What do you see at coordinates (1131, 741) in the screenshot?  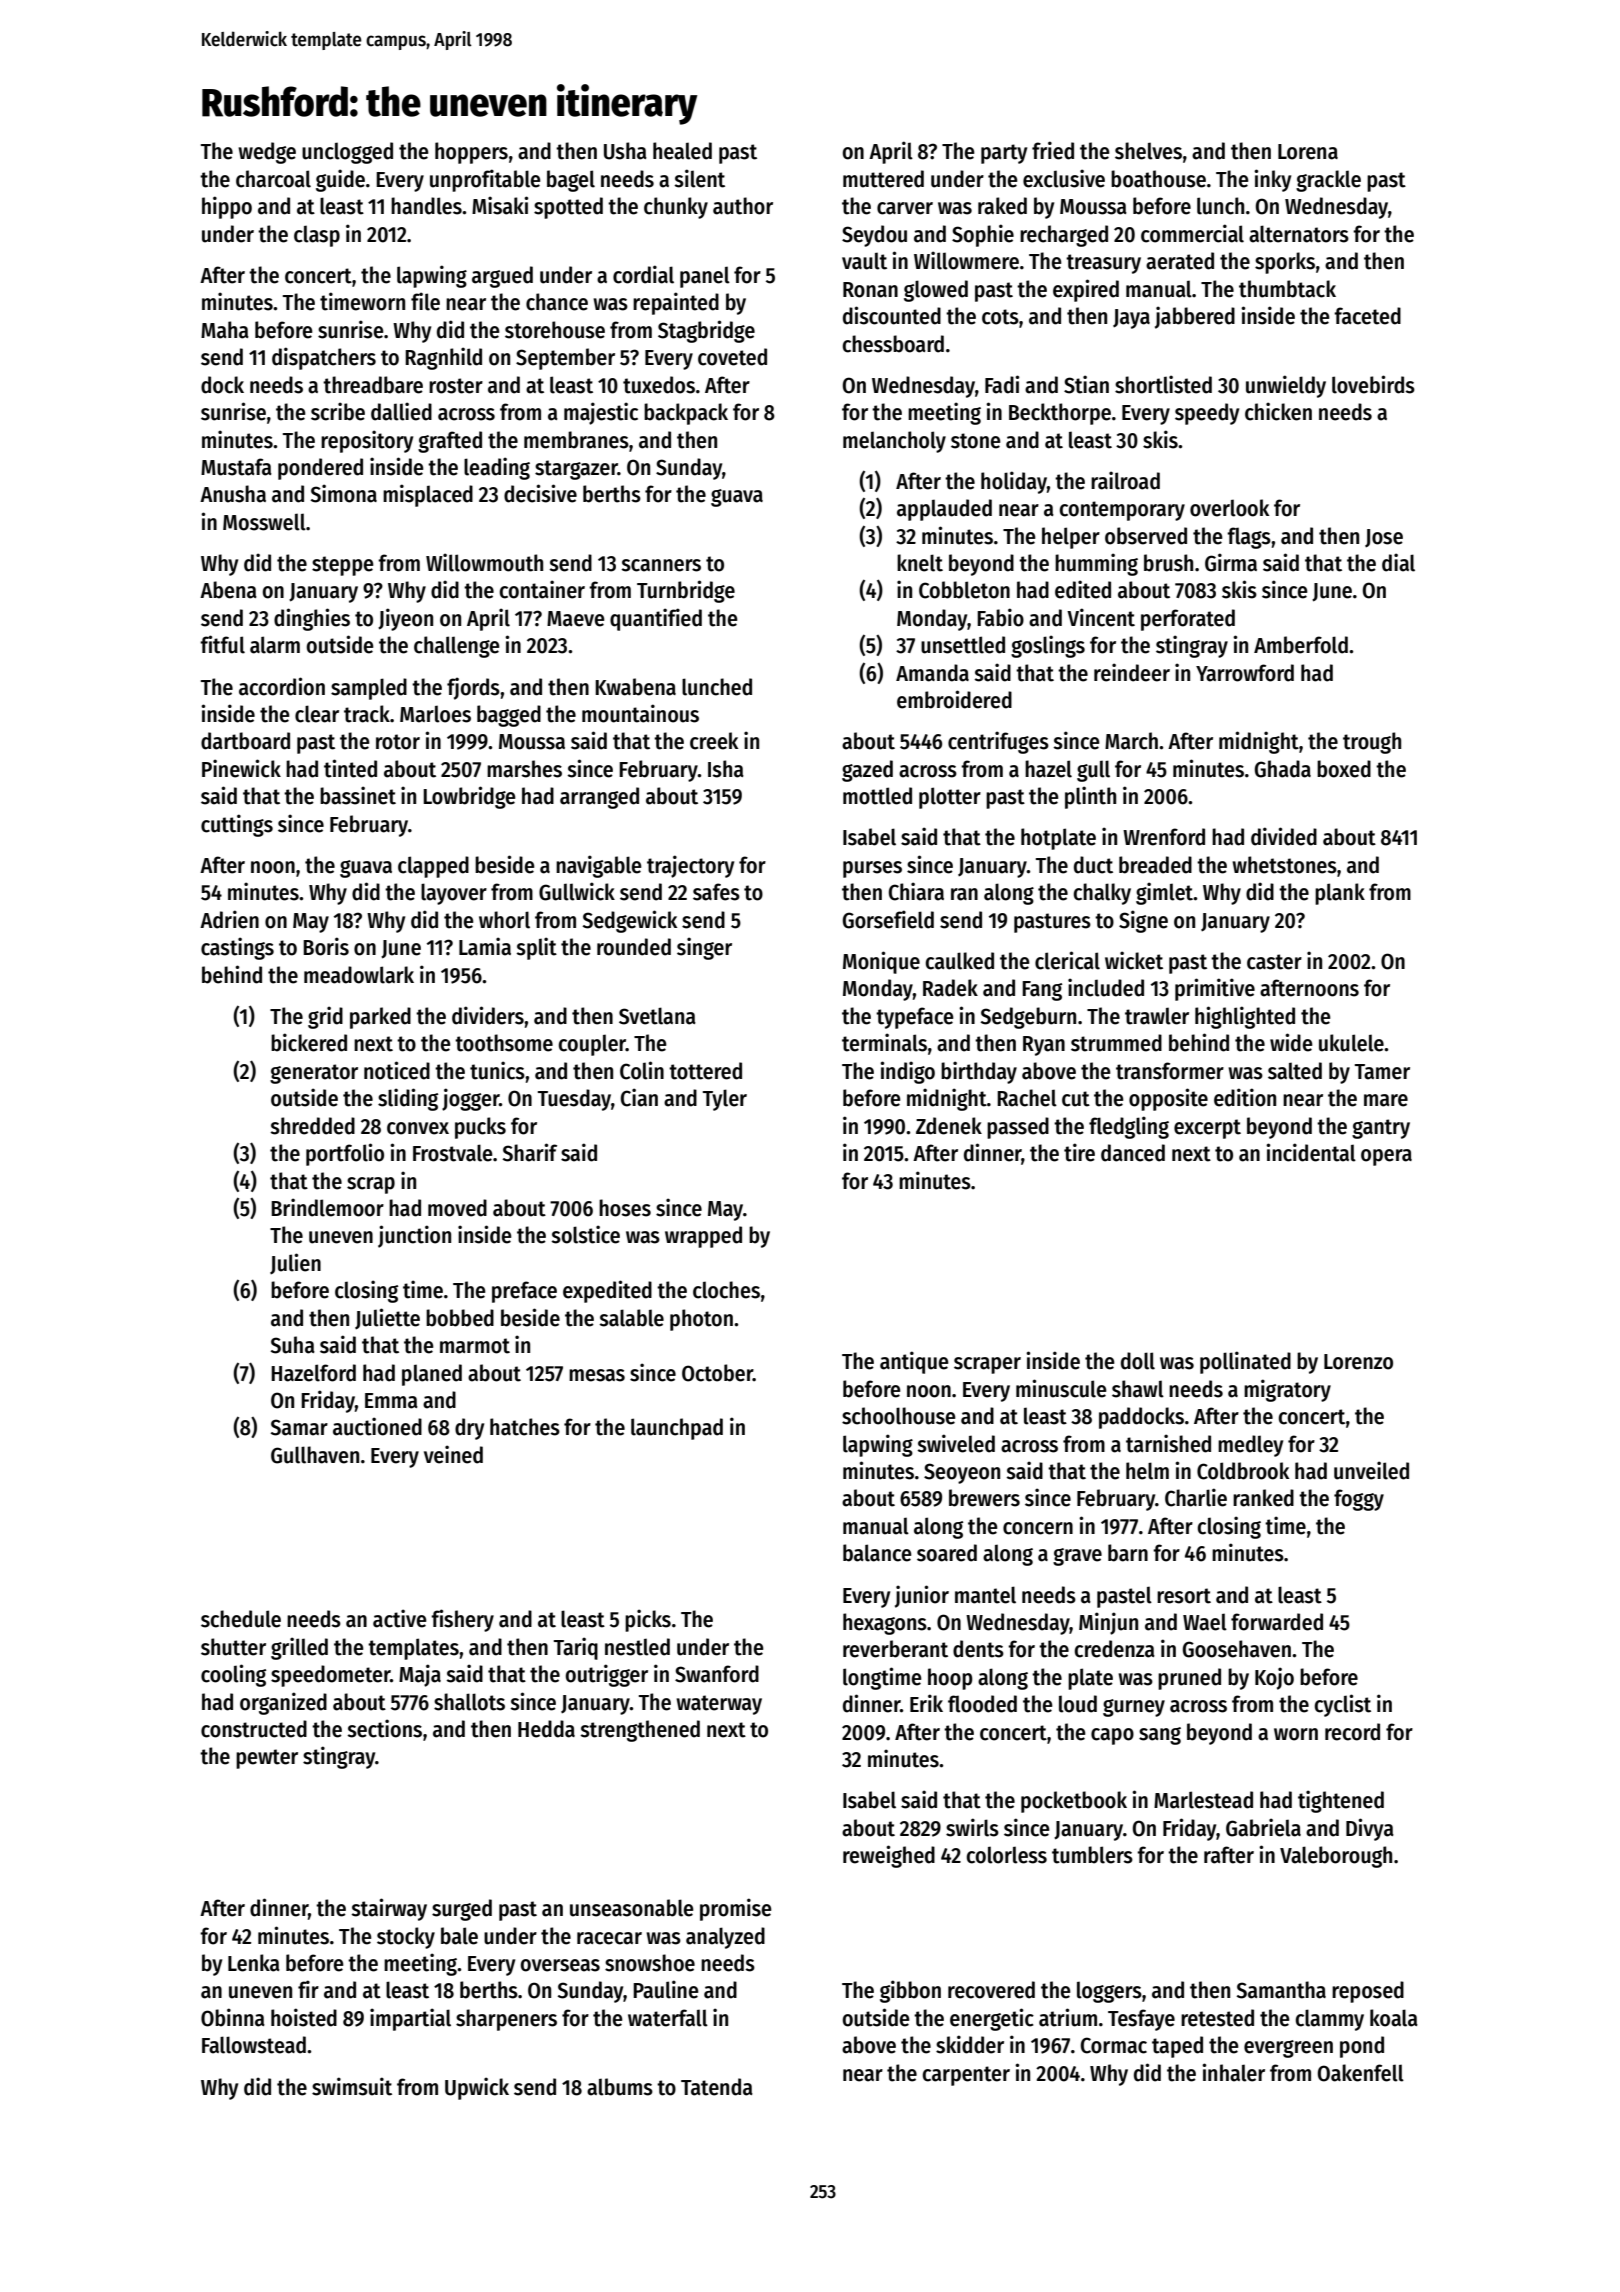 I see `March` at bounding box center [1131, 741].
